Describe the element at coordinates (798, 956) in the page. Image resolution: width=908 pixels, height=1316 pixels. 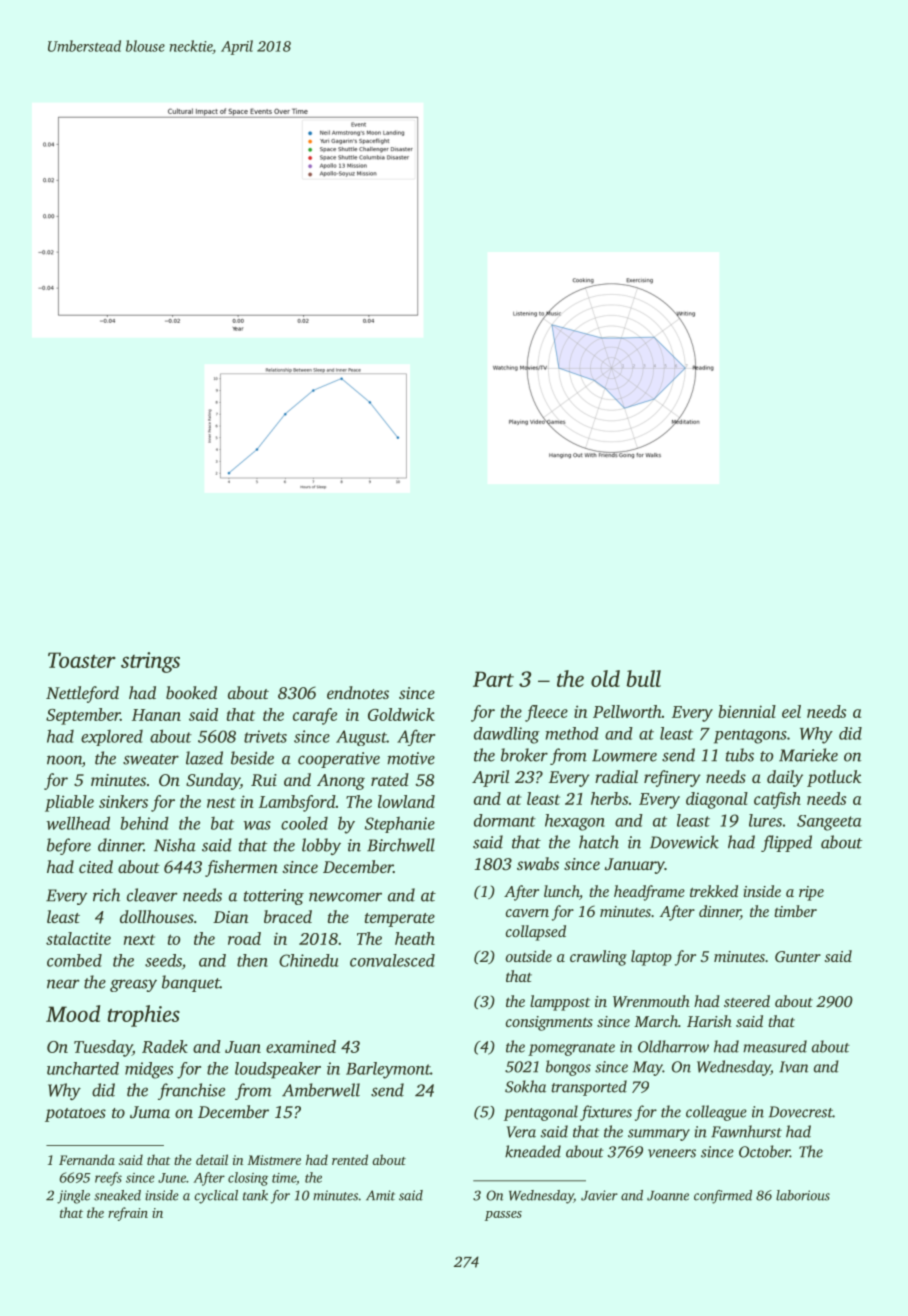
I see `Gunter` at that location.
